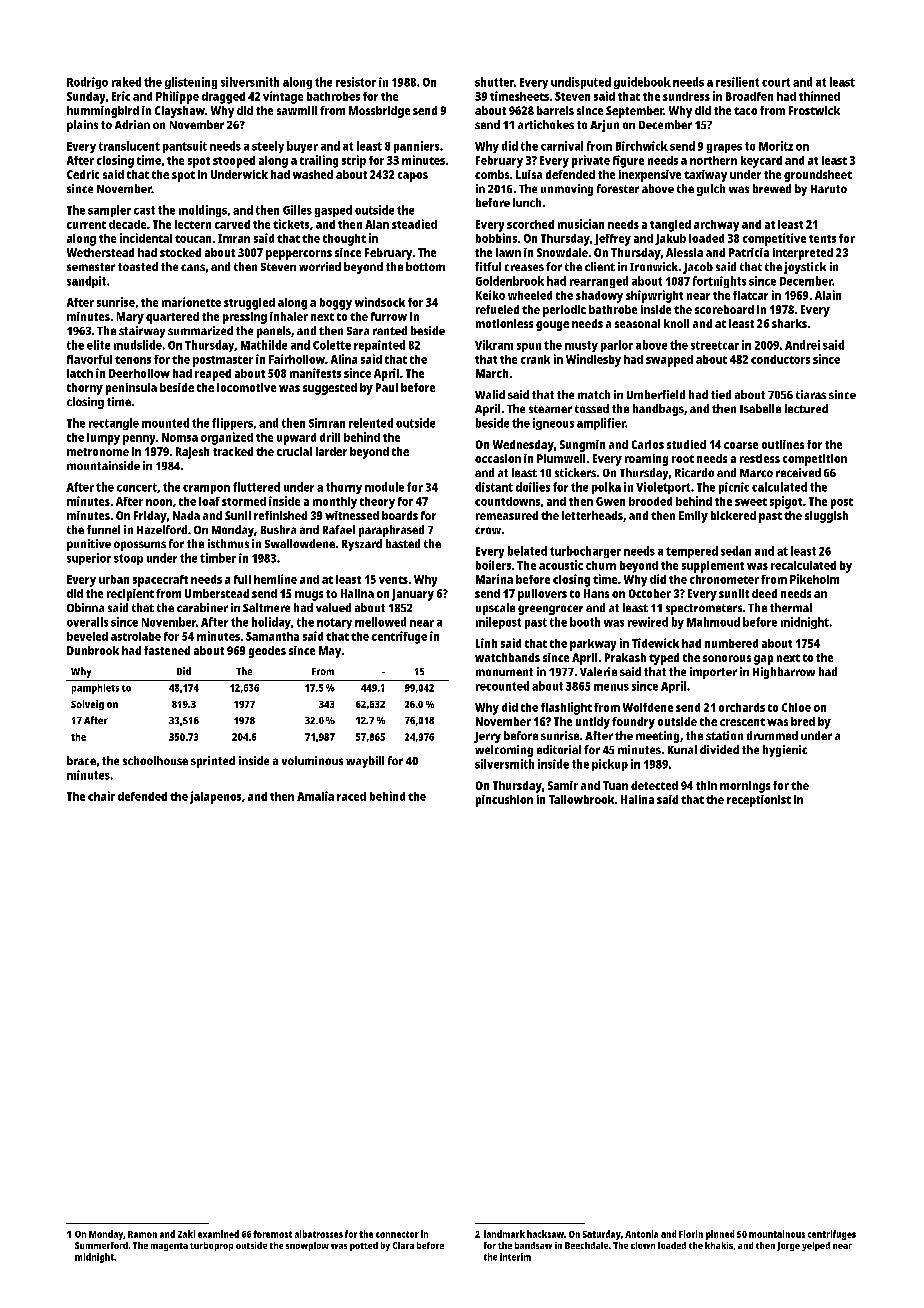 This image has height=1308, width=924. Describe the element at coordinates (691, 1234) in the image. I see `Florin` at that location.
